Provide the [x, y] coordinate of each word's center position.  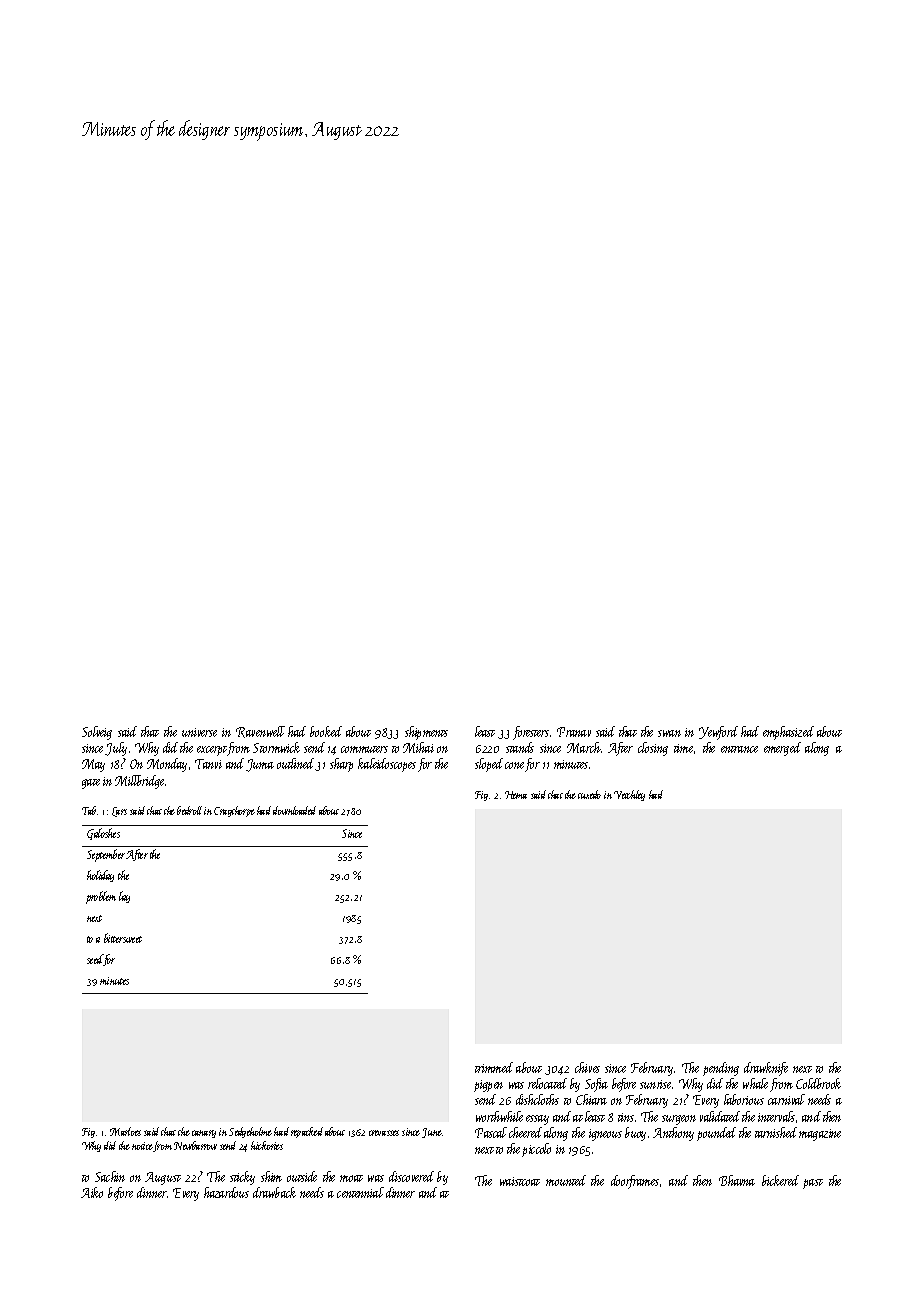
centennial [360, 1192]
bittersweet [123, 938]
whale [755, 1083]
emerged [782, 749]
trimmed [494, 1067]
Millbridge [139, 782]
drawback [274, 1192]
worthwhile [499, 1116]
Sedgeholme [250, 1132]
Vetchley [629, 795]
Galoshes [103, 834]
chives [587, 1067]
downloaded [294, 810]
